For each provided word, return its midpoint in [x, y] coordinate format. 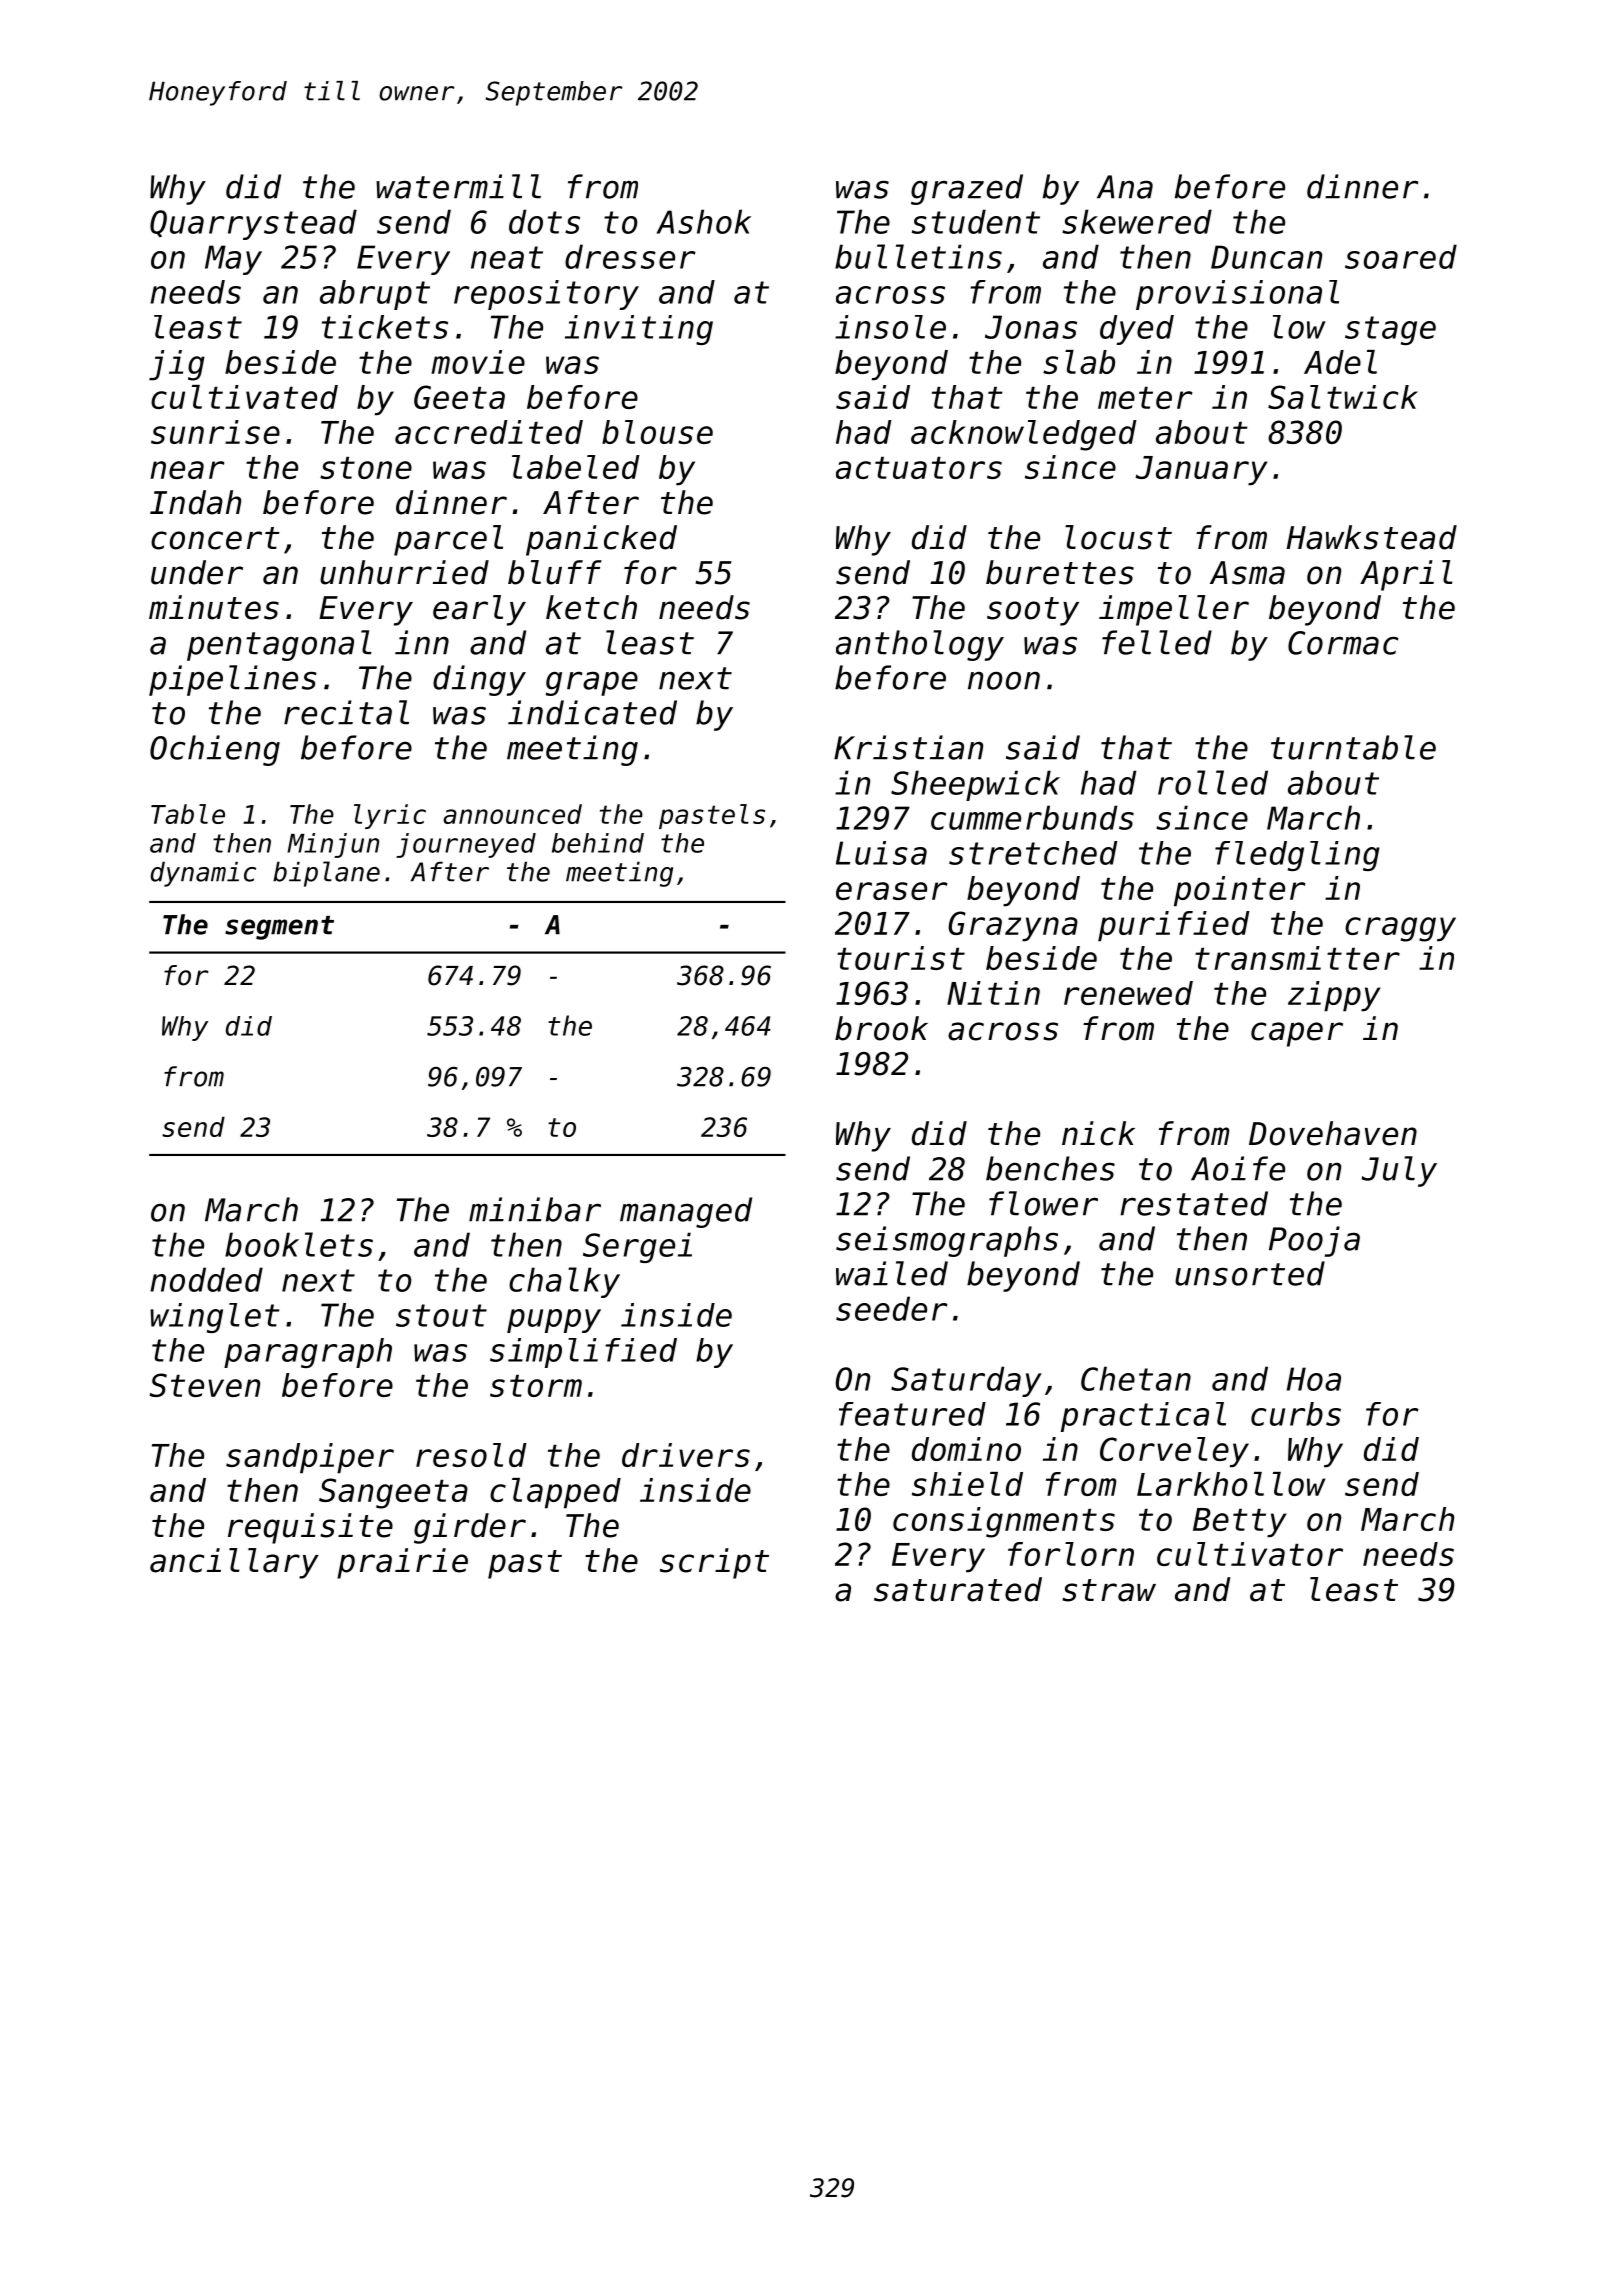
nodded [206, 1279]
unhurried [404, 572]
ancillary [234, 1563]
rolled [1213, 782]
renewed [1128, 993]
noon [1004, 680]
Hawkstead [1371, 537]
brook [881, 1028]
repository [546, 295]
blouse [657, 432]
